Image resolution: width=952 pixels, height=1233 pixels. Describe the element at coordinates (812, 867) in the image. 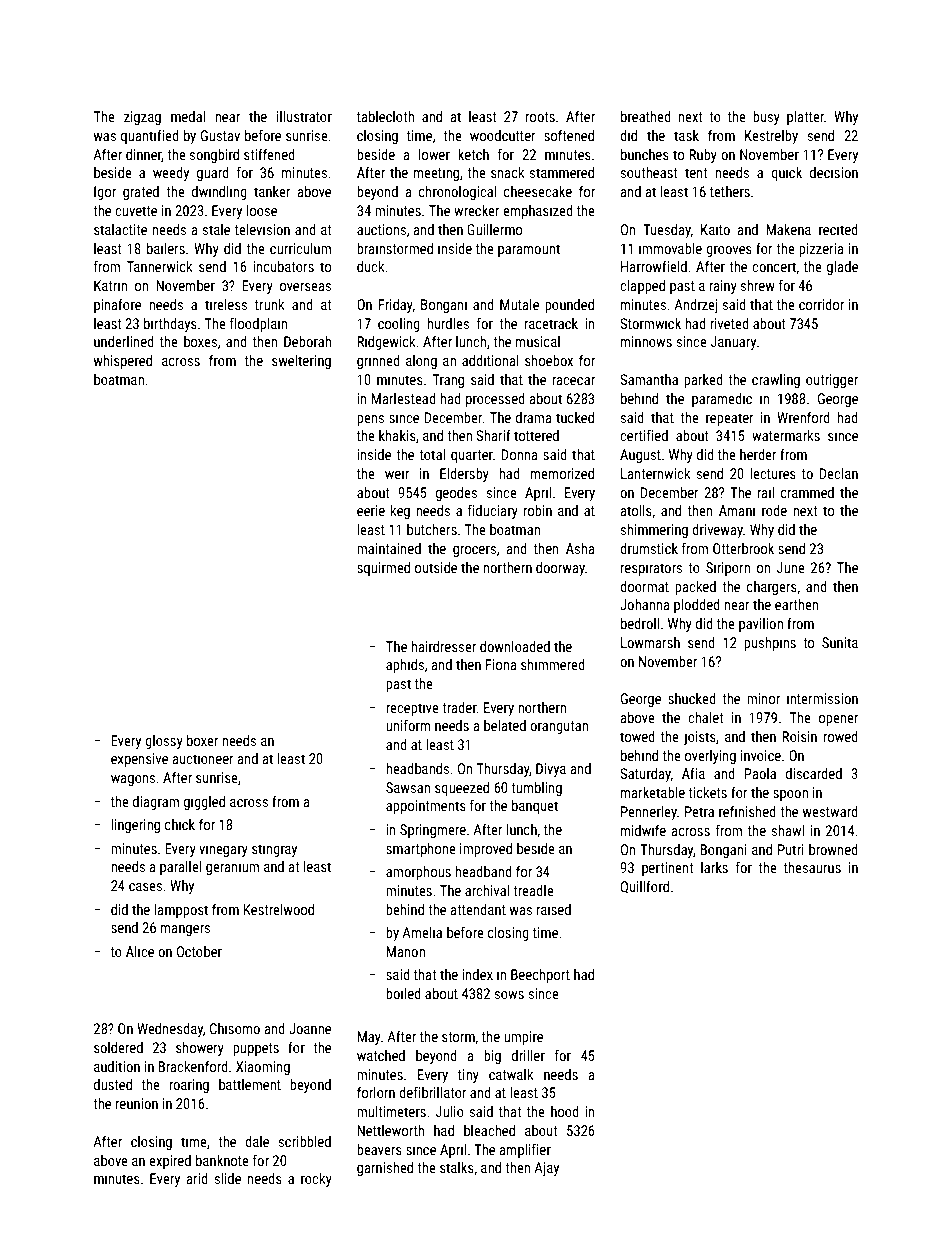

I see `thesaurus` at that location.
